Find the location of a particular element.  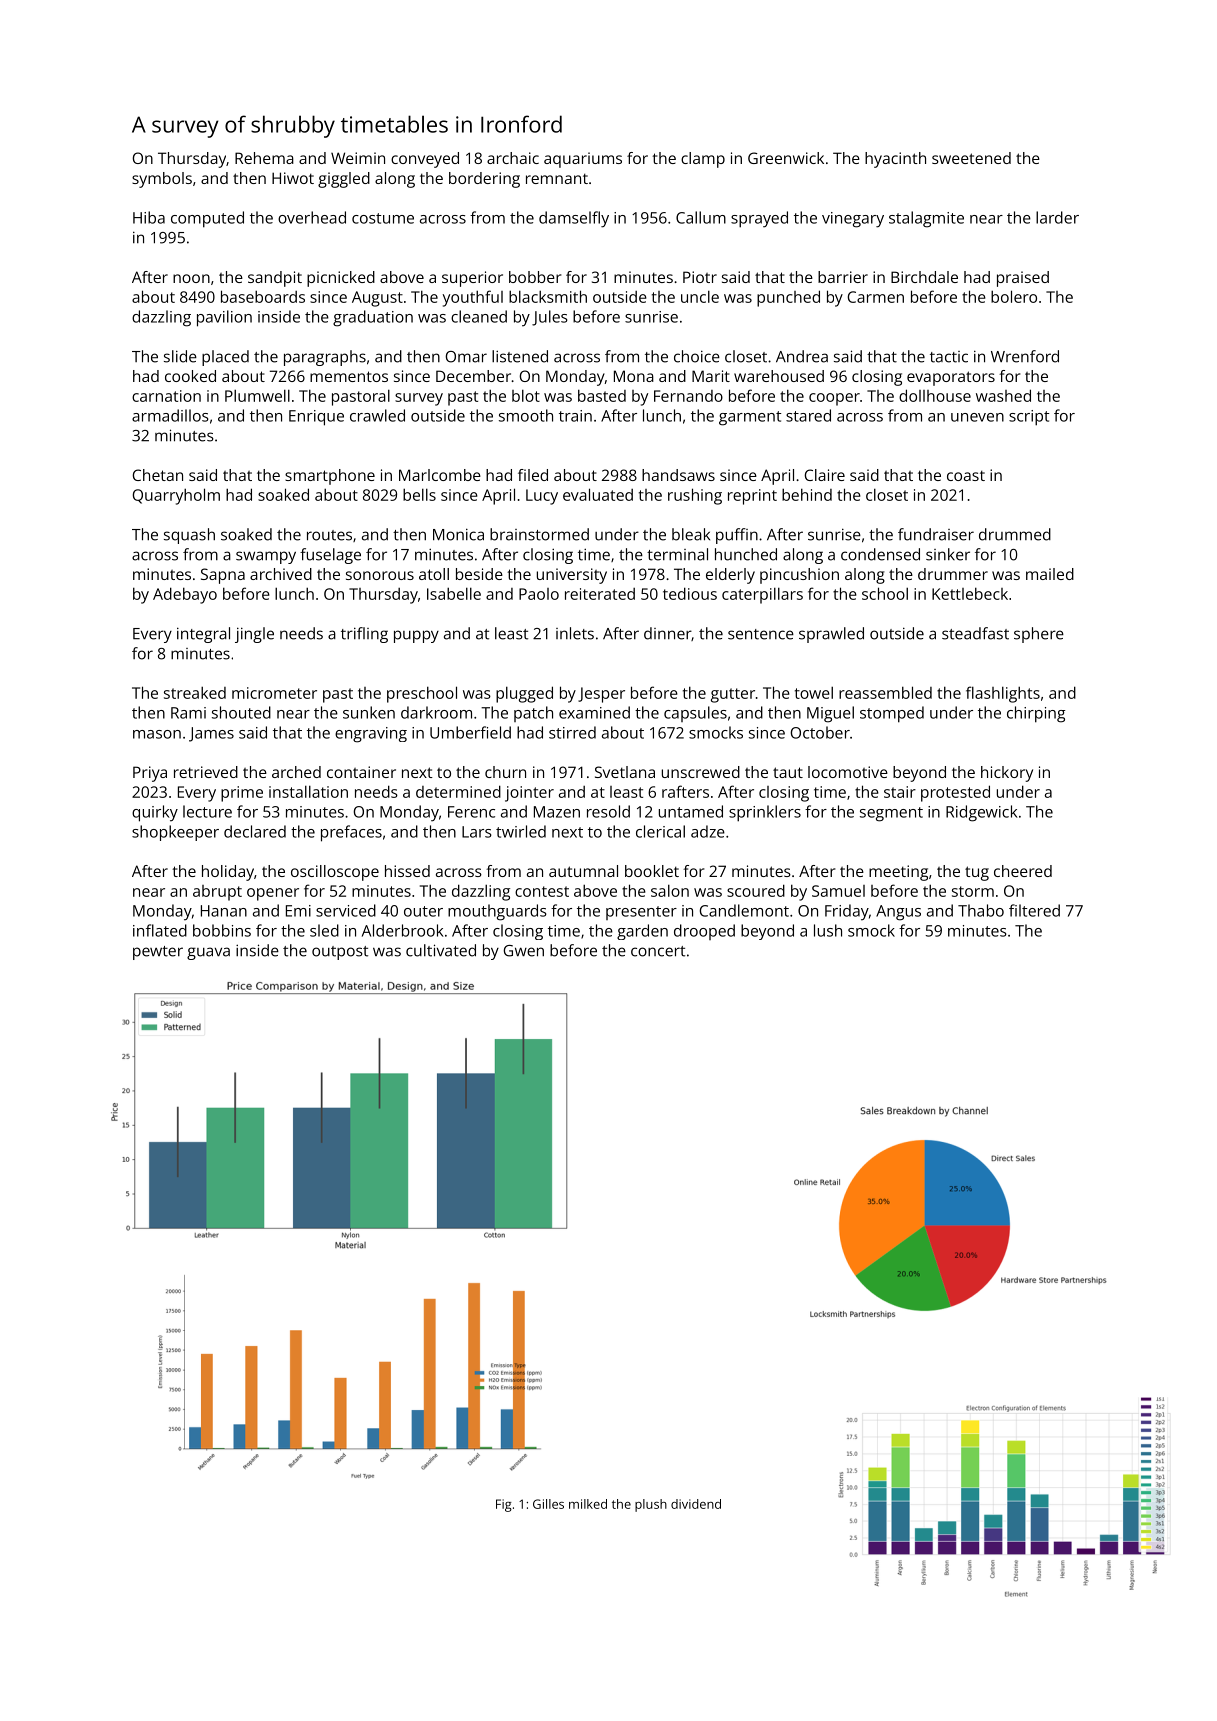

Sapna is located at coordinates (223, 576).
